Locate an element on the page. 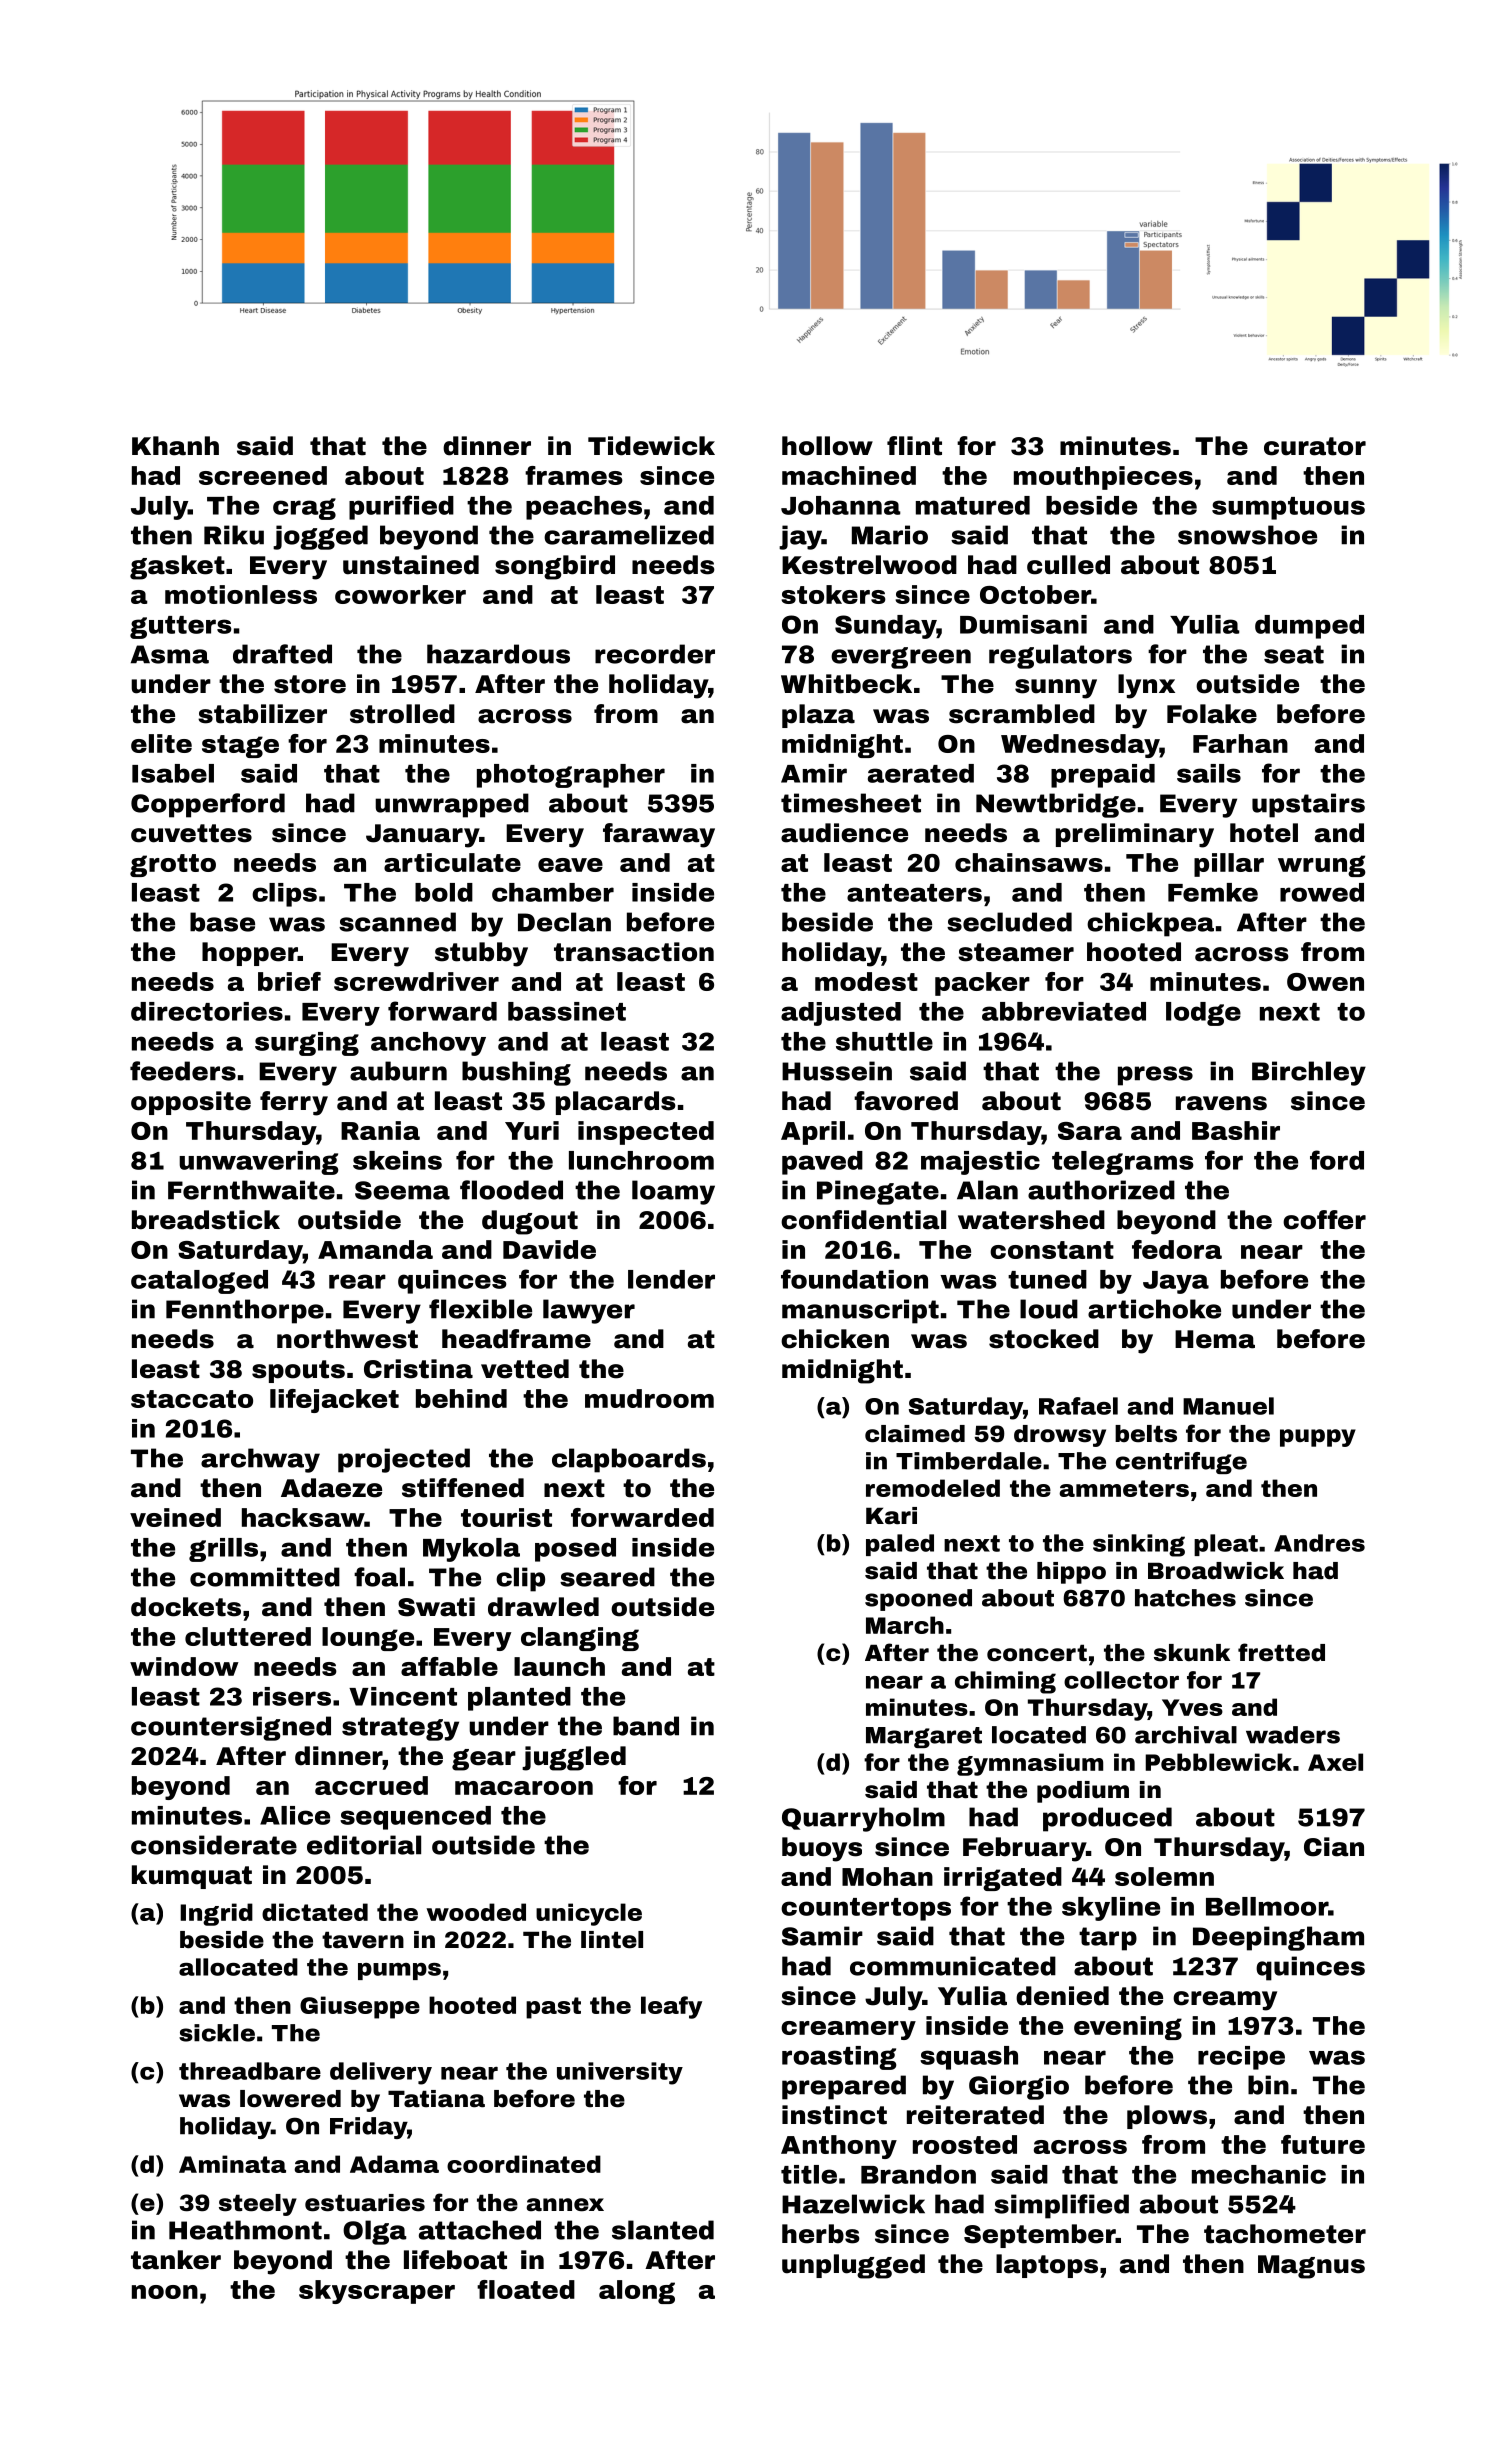  Swati is located at coordinates (436, 1607).
